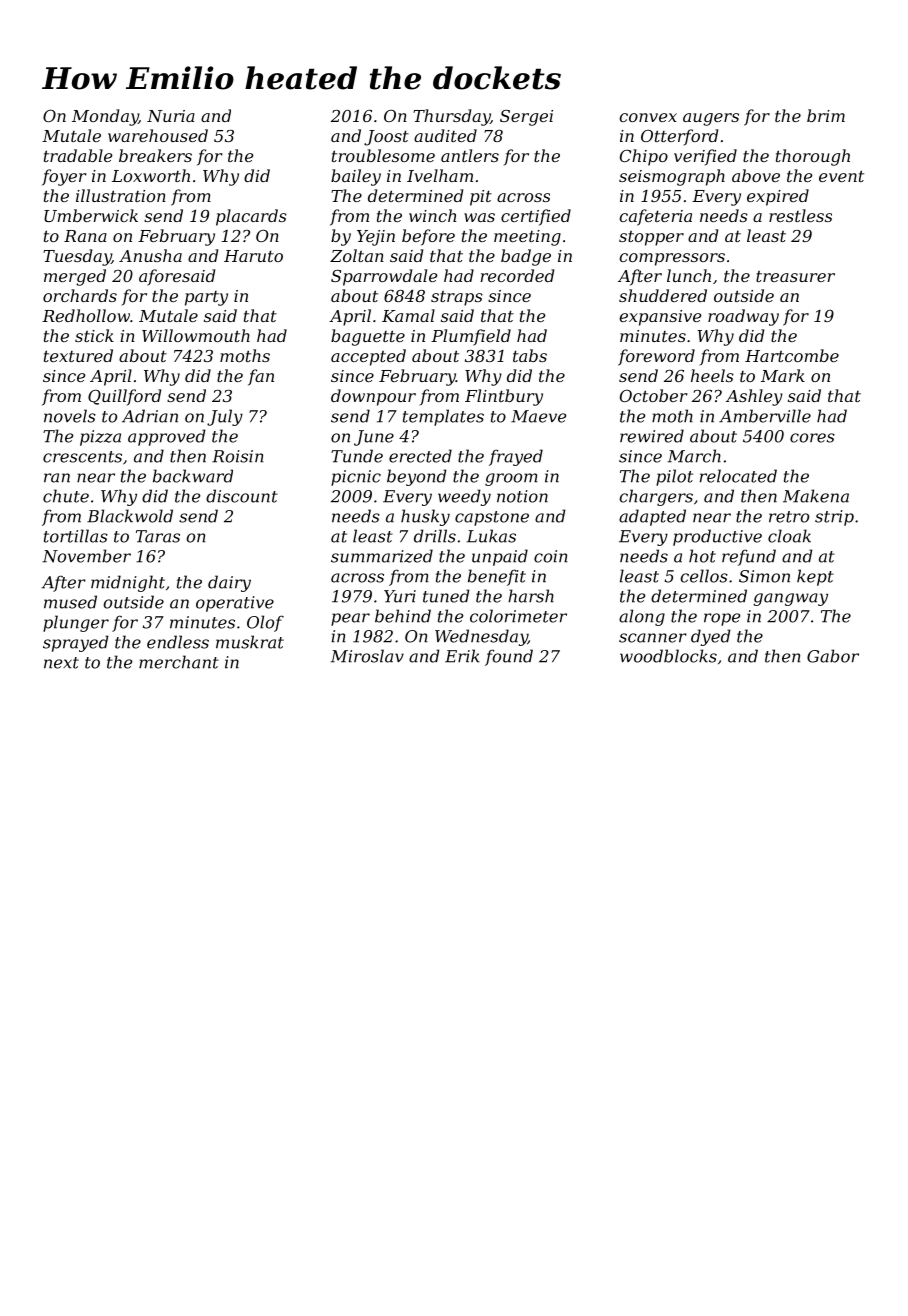  Describe the element at coordinates (373, 397) in the page. I see `downpour` at that location.
